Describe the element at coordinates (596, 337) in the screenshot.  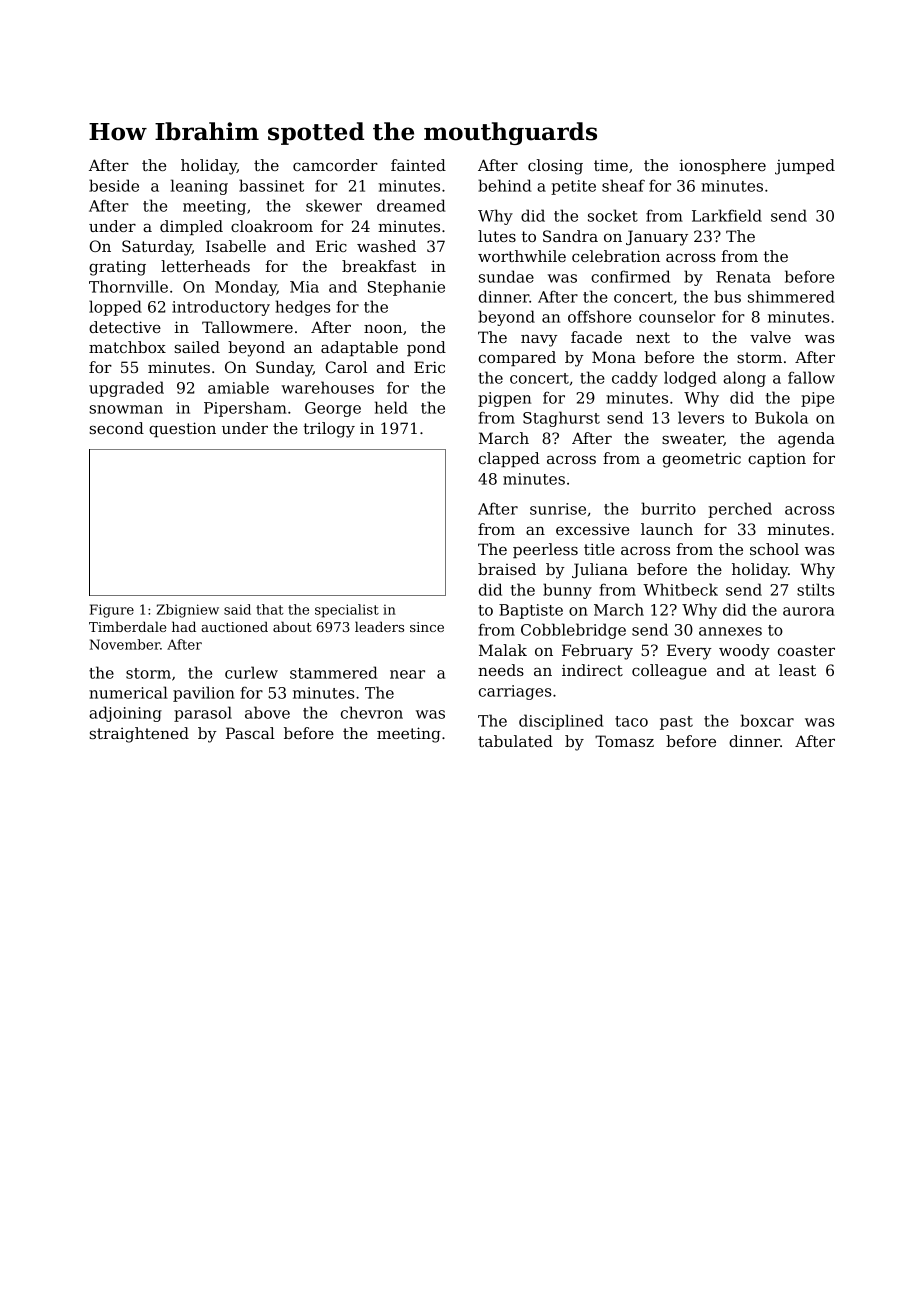
I see `facade` at that location.
